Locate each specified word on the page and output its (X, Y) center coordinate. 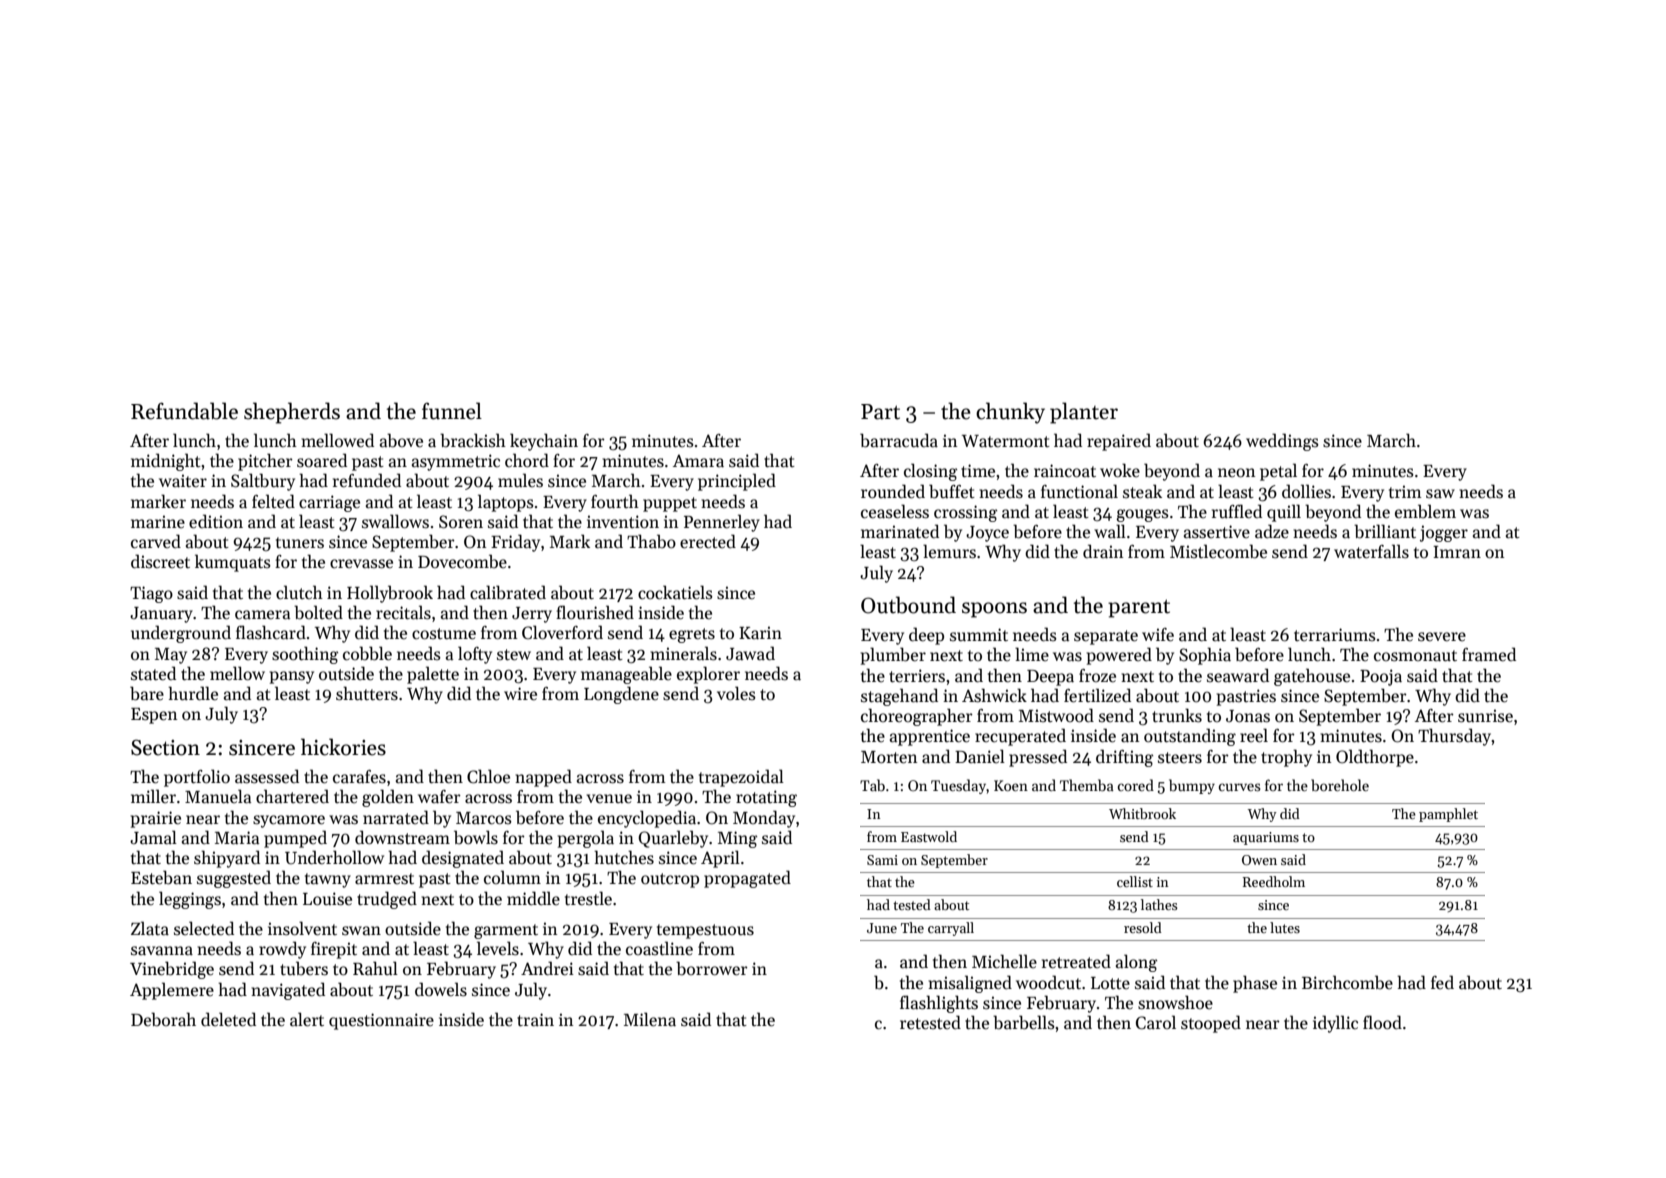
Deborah (163, 1019)
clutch (299, 592)
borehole (1340, 785)
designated (463, 859)
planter (1084, 413)
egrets (692, 635)
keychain (544, 442)
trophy (1286, 758)
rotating (766, 798)
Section (165, 747)
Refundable (184, 411)
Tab (872, 785)
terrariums (1335, 635)
